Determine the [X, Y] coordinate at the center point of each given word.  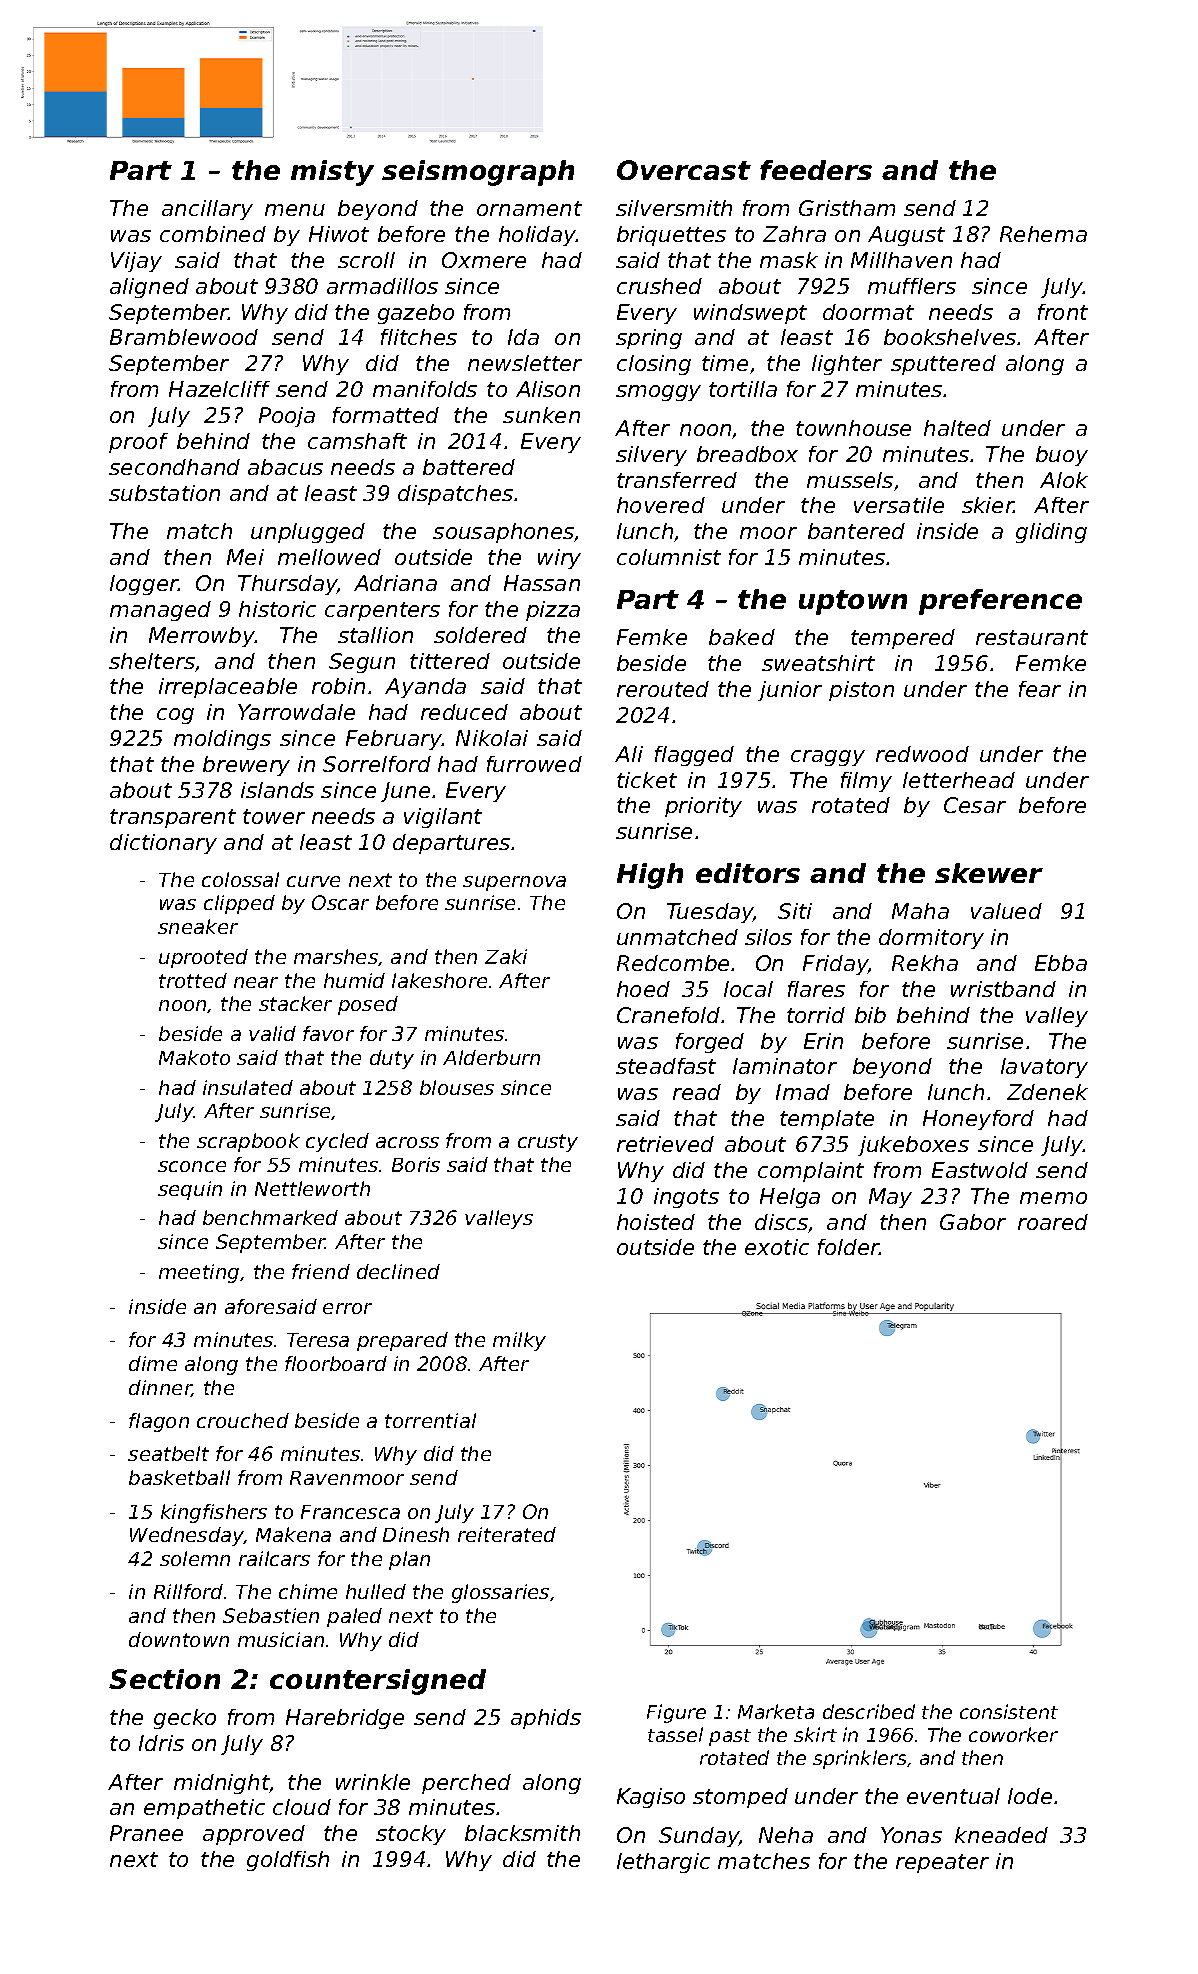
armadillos [382, 286]
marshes [336, 956]
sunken [541, 415]
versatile [899, 505]
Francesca [350, 1512]
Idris [161, 1743]
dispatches [455, 495]
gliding [1051, 533]
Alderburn [491, 1057]
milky [519, 1341]
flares [816, 989]
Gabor [973, 1222]
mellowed [329, 557]
